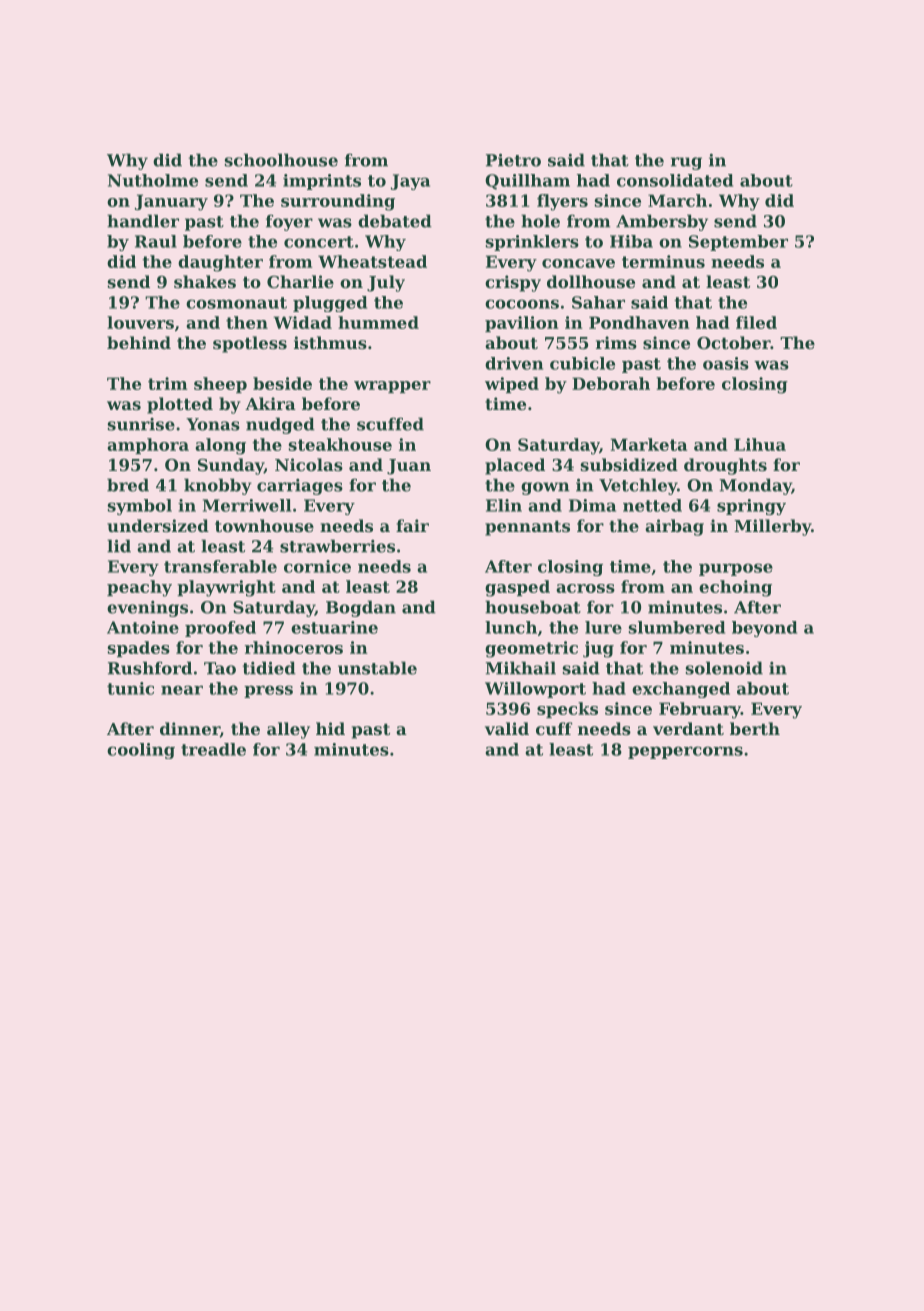 The height and width of the screenshot is (1311, 924). Describe the element at coordinates (685, 752) in the screenshot. I see `peppercorns` at that location.
